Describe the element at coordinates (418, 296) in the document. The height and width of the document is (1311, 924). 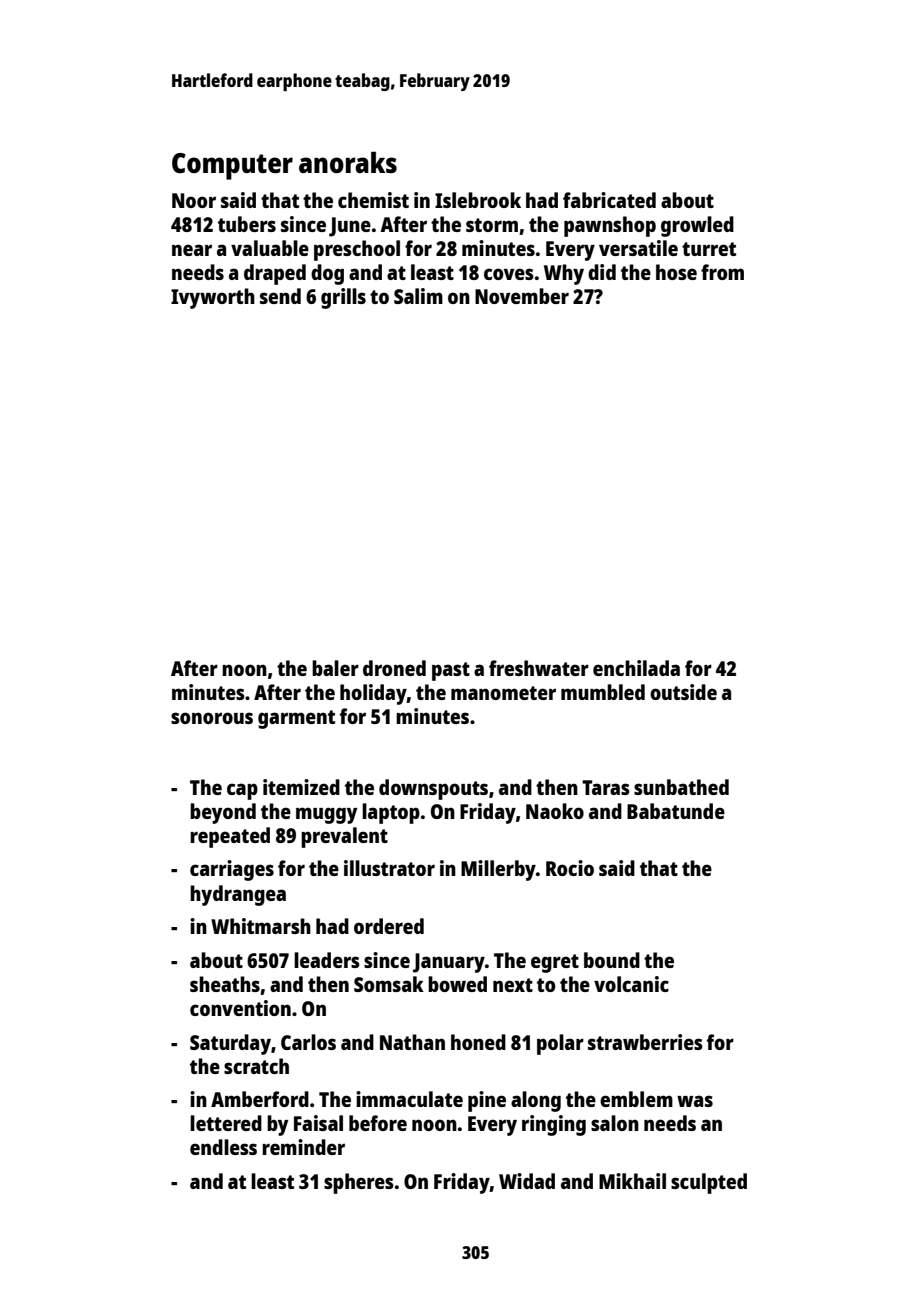
I see `Salim` at that location.
